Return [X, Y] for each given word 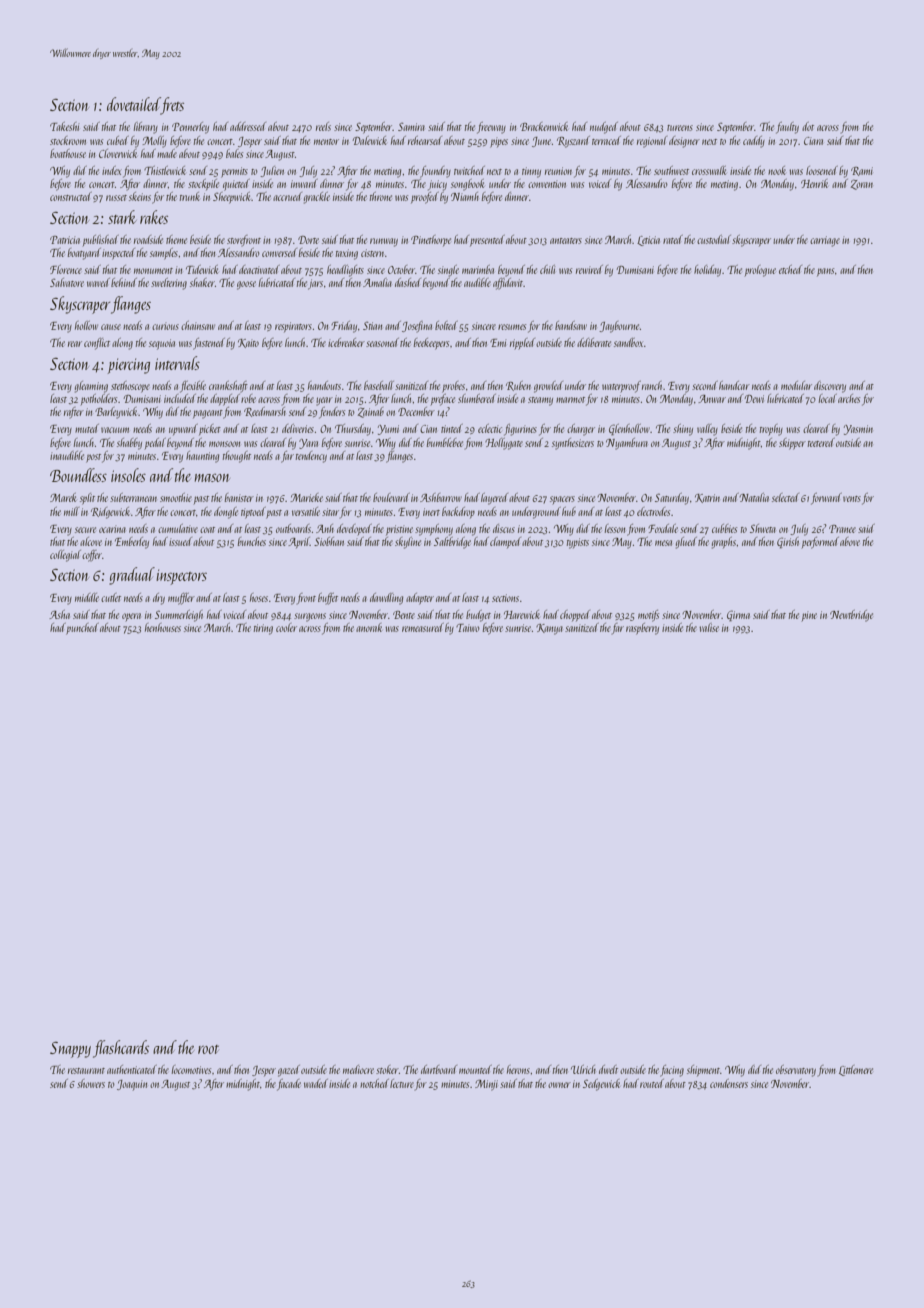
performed [820, 543]
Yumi [388, 430]
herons [518, 1069]
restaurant [86, 1071]
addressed [248, 126]
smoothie [176, 497]
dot [808, 126]
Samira [411, 127]
